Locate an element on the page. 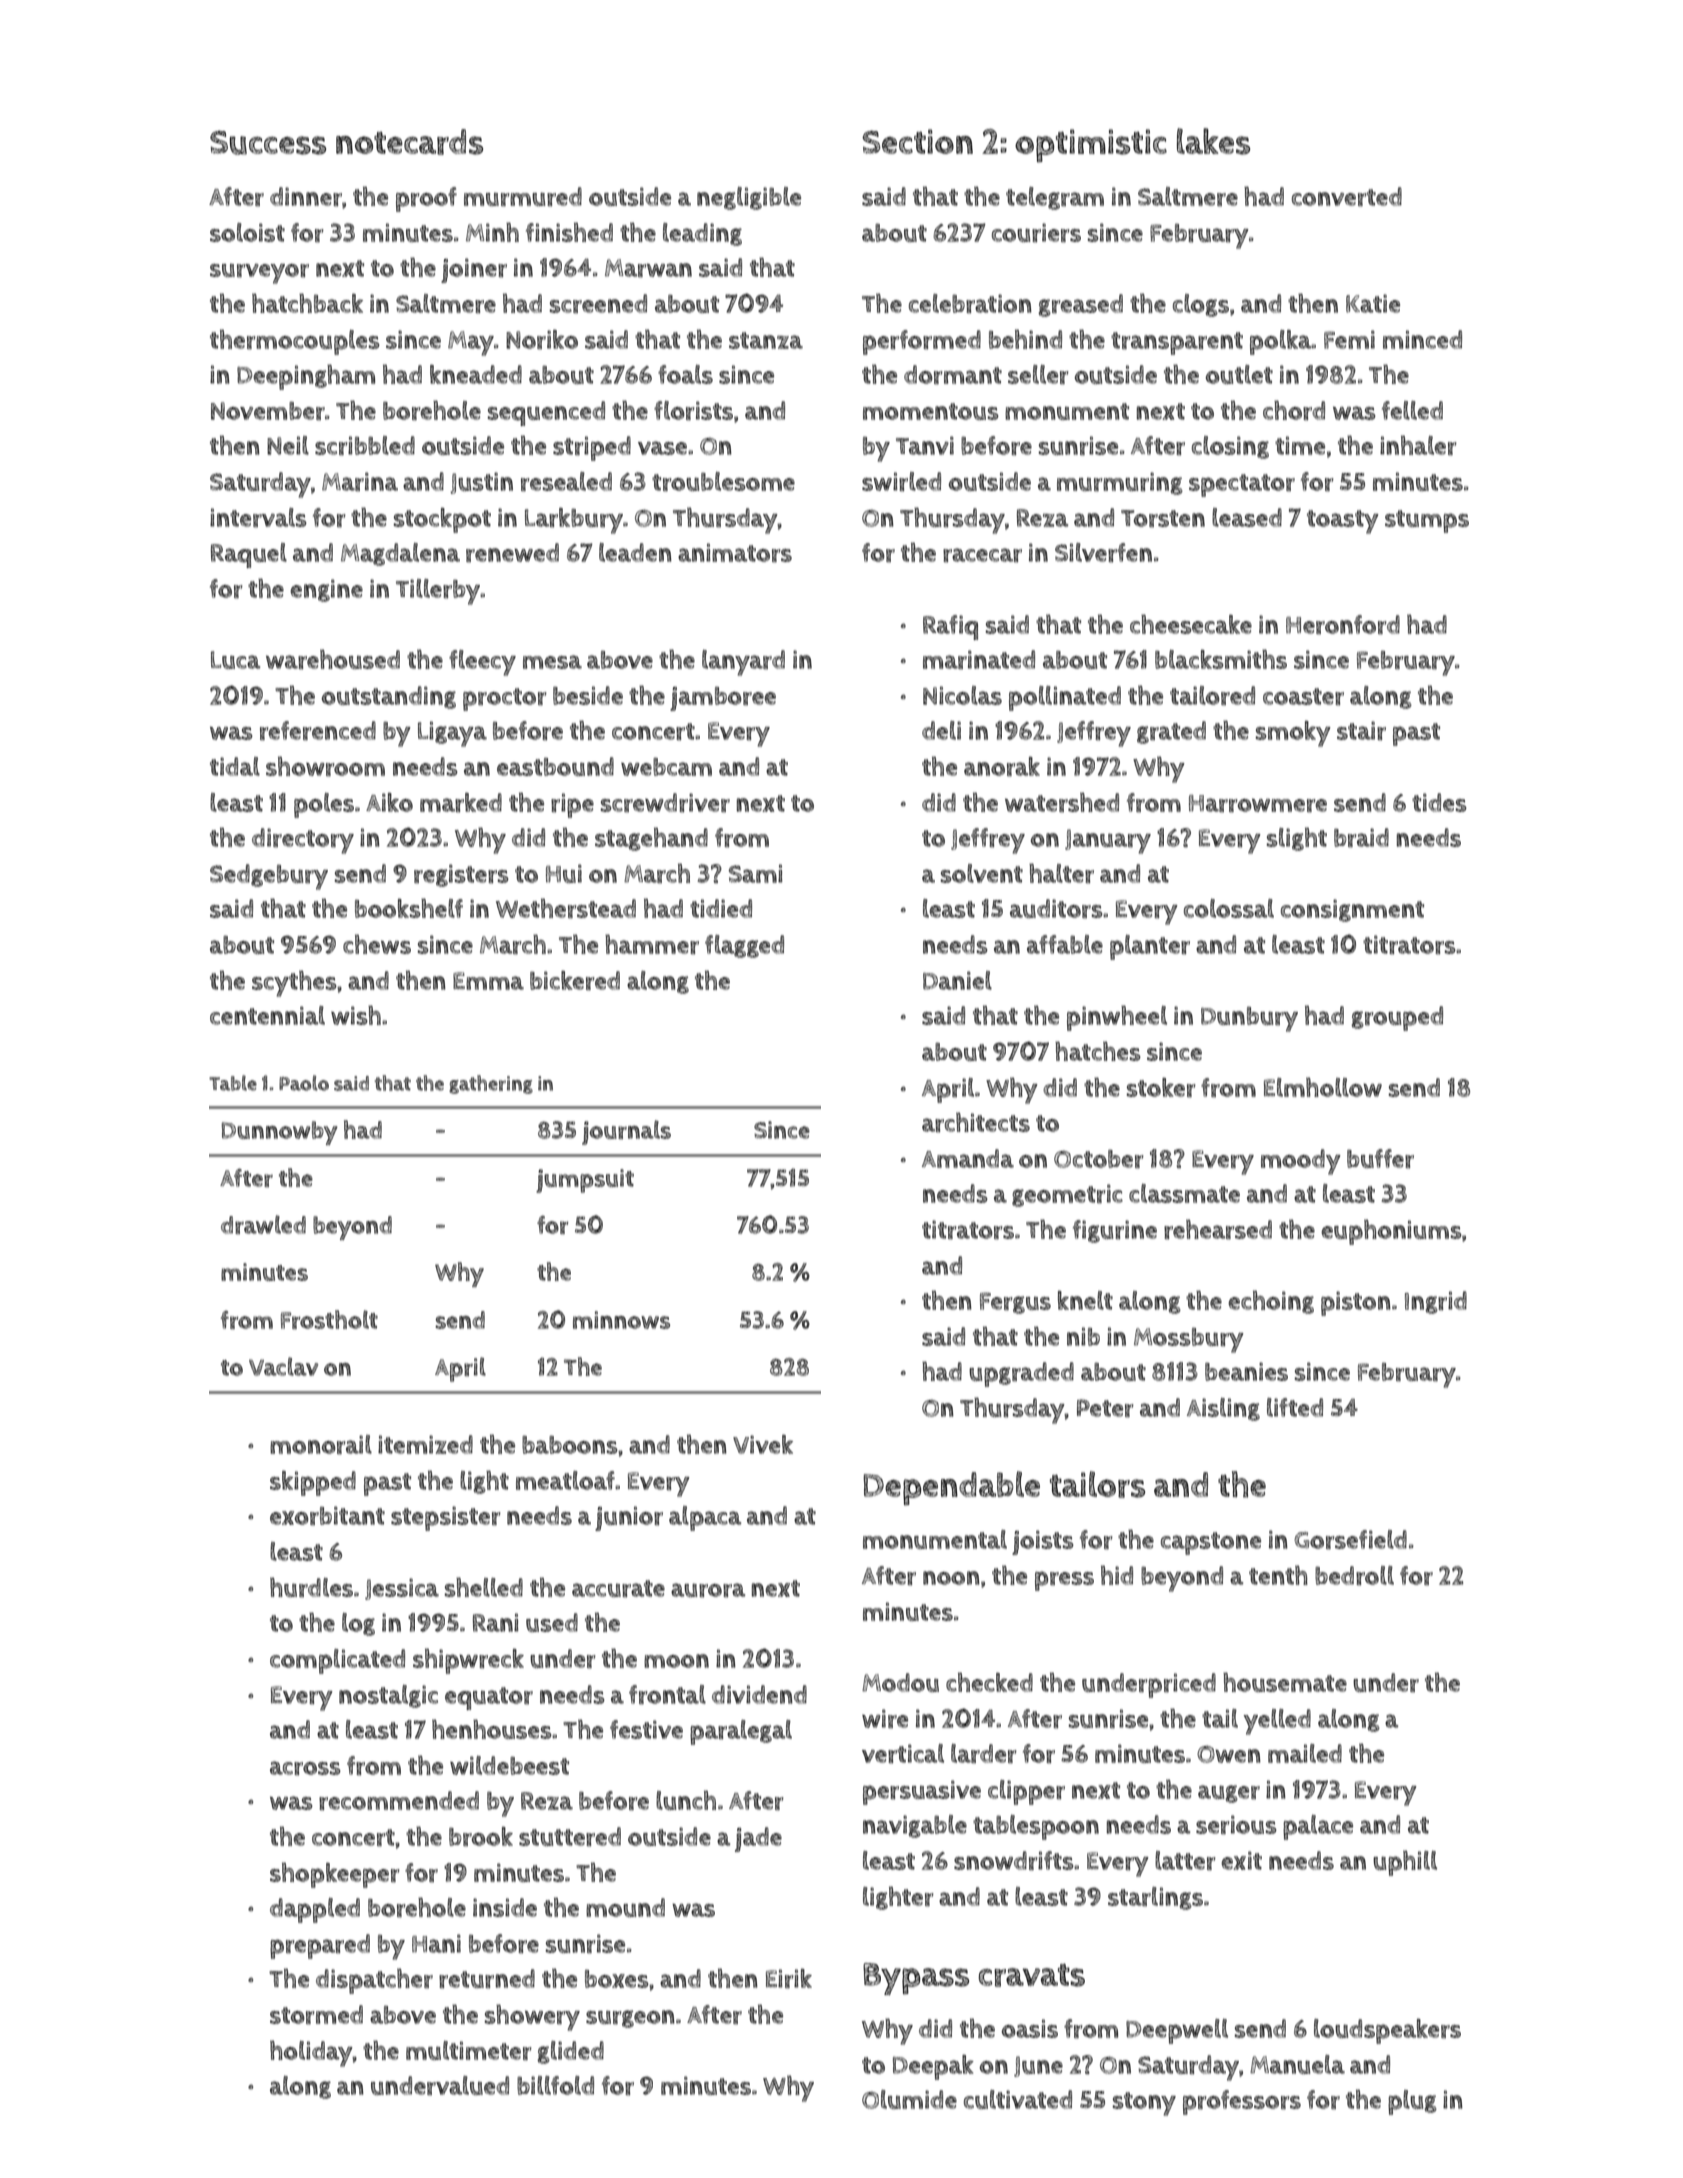 Image resolution: width=1683 pixels, height=2178 pixels. murmured is located at coordinates (523, 197).
